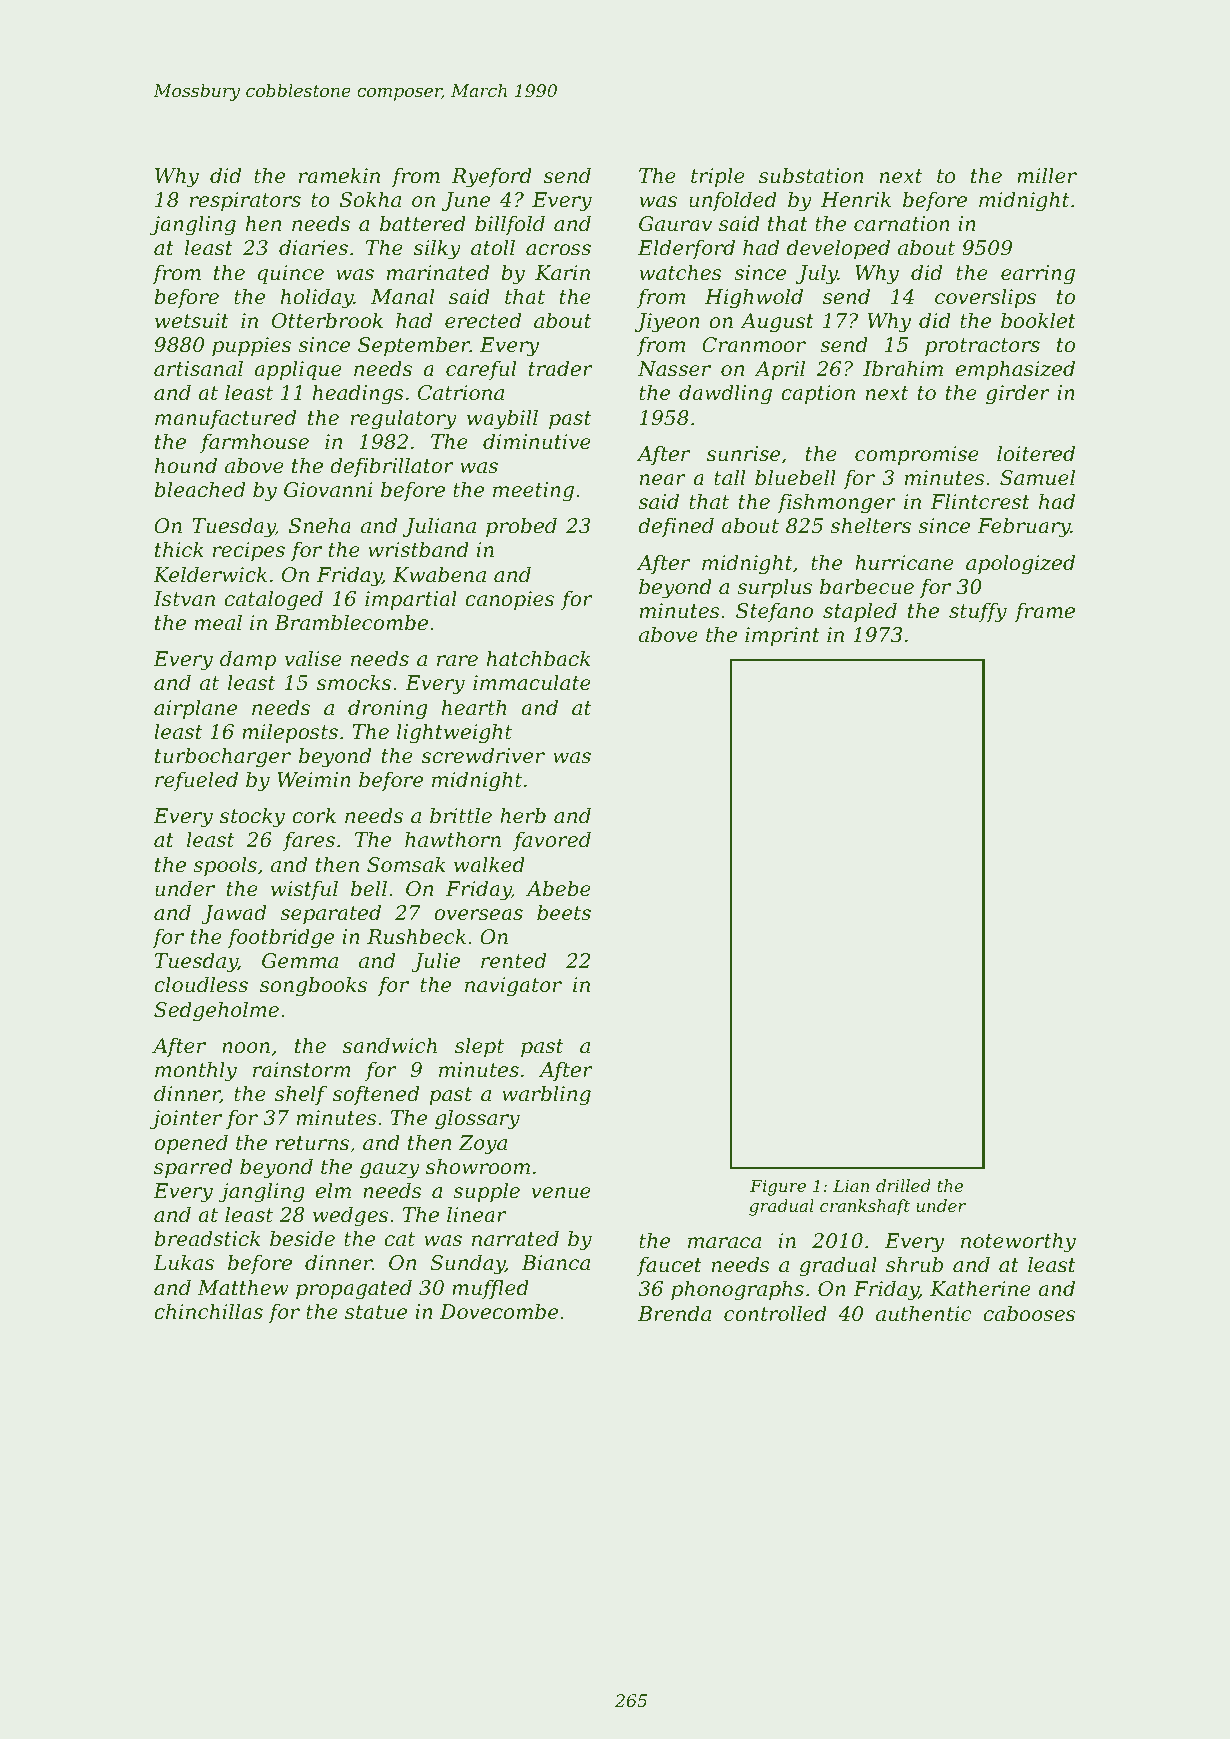 Image resolution: width=1230 pixels, height=1739 pixels. What do you see at coordinates (198, 368) in the screenshot?
I see `artisanal` at bounding box center [198, 368].
